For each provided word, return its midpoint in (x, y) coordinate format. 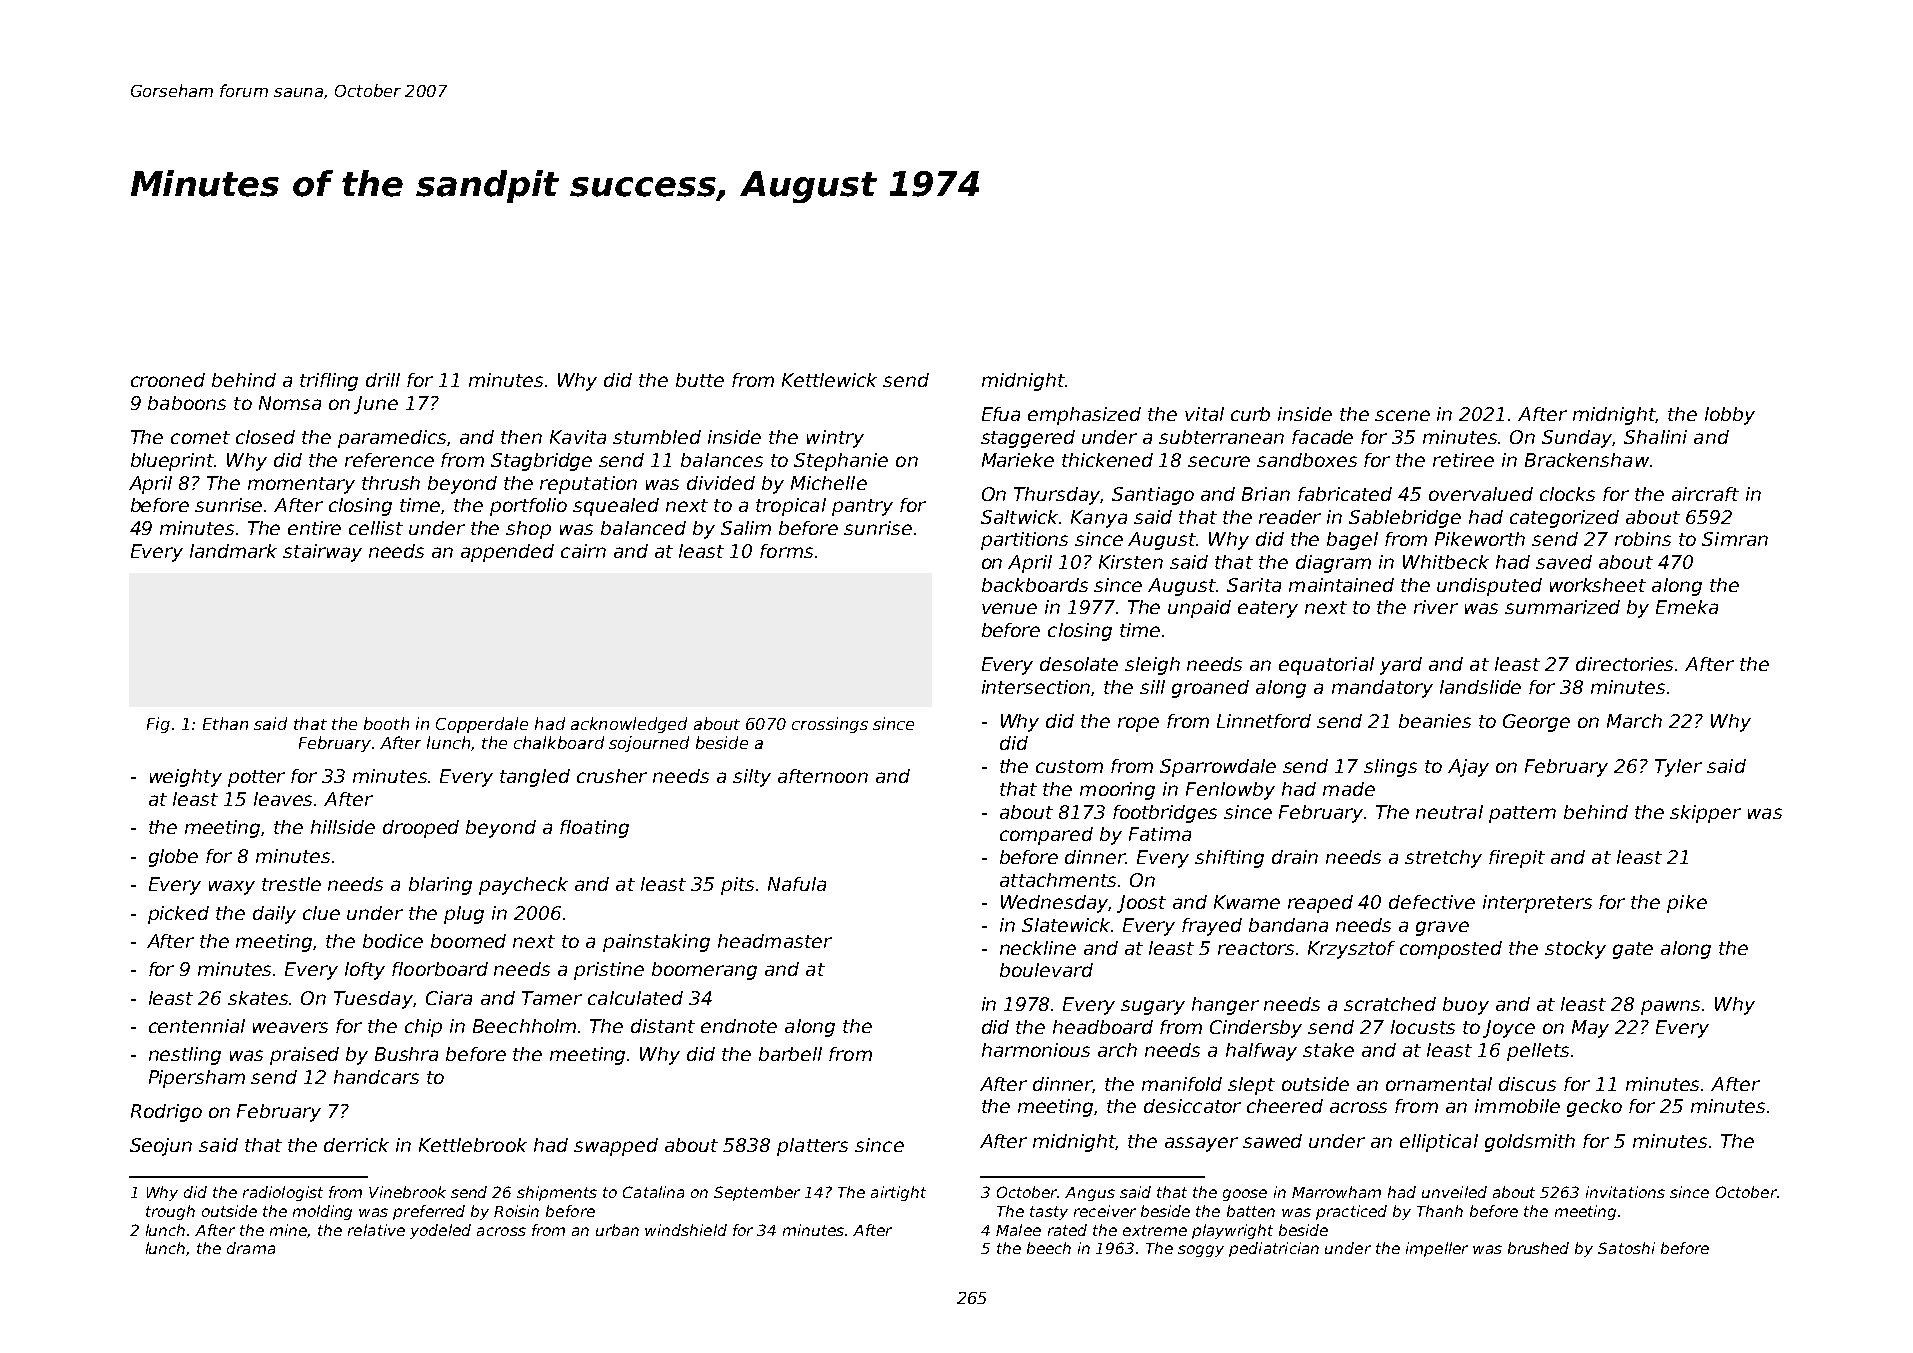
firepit (1517, 859)
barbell (790, 1054)
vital (1204, 414)
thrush (391, 483)
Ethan (225, 723)
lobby (1730, 416)
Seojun (161, 1147)
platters (812, 1147)
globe (173, 858)
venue (1009, 608)
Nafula (797, 884)
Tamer (552, 998)
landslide (1480, 687)
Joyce (1509, 1029)
